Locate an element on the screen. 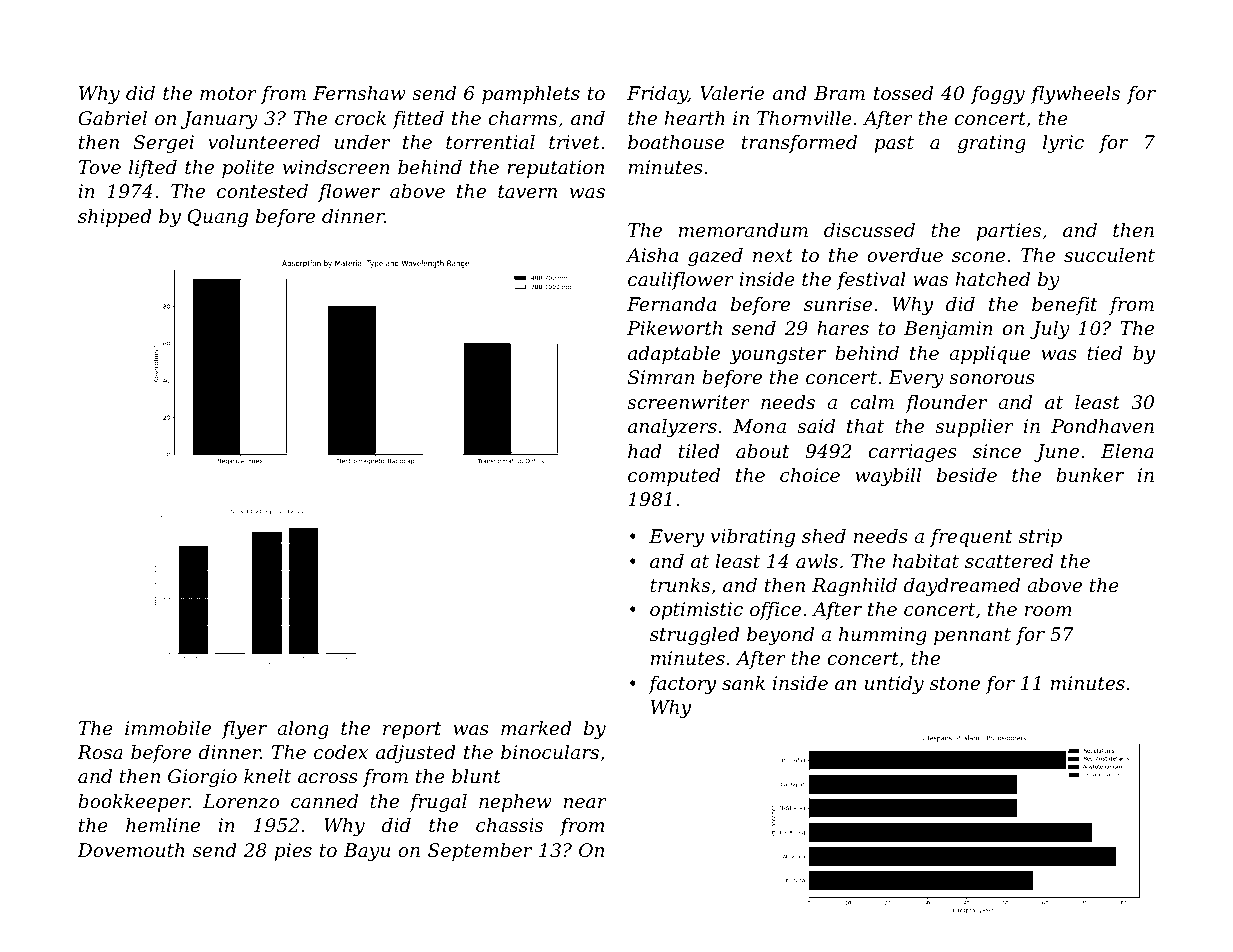 The image size is (1233, 952). overdue is located at coordinates (905, 255).
